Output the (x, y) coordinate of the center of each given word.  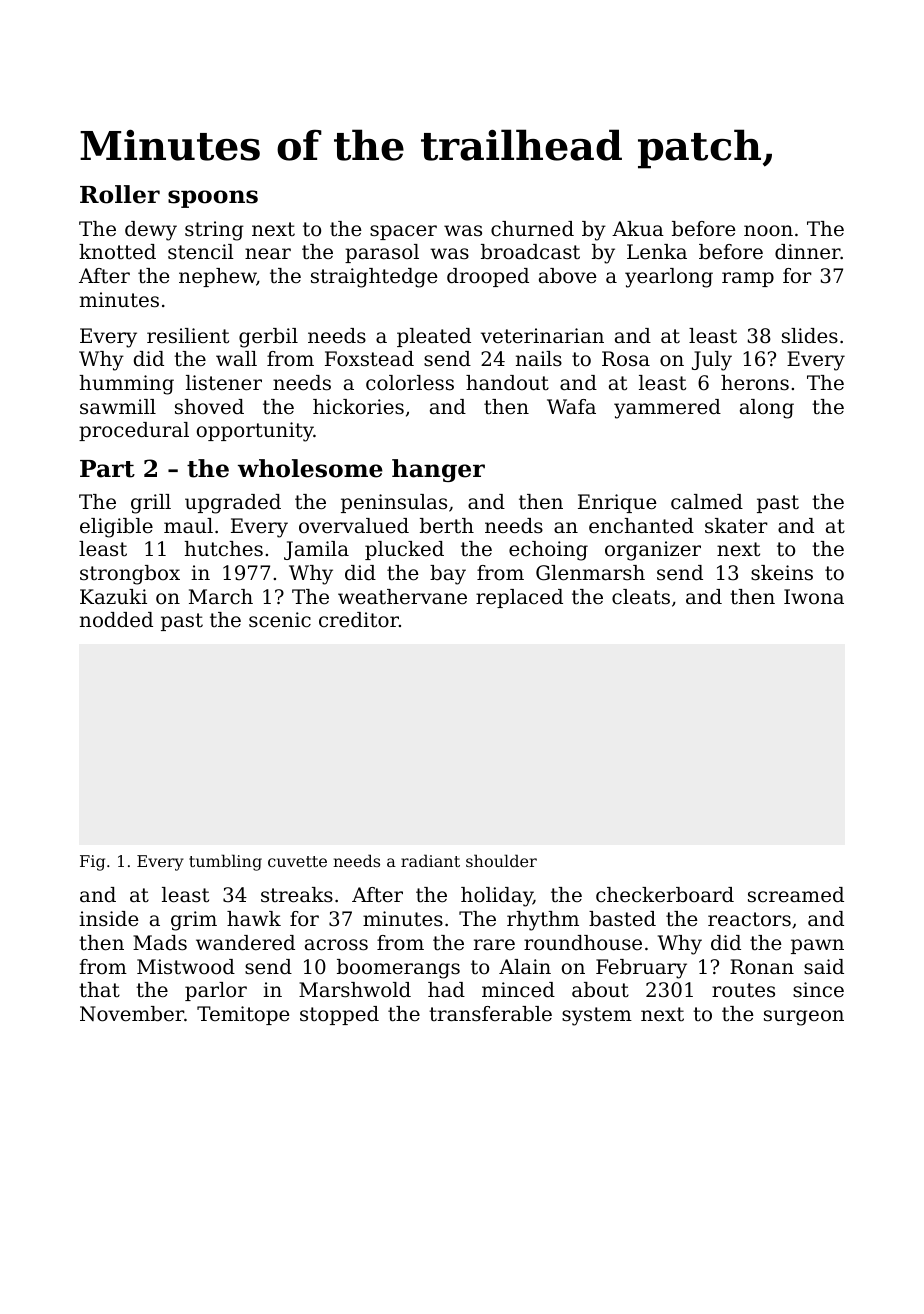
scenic (280, 620)
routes (743, 990)
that (99, 990)
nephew (217, 277)
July (712, 361)
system (597, 1016)
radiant (430, 860)
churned (532, 229)
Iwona (814, 597)
